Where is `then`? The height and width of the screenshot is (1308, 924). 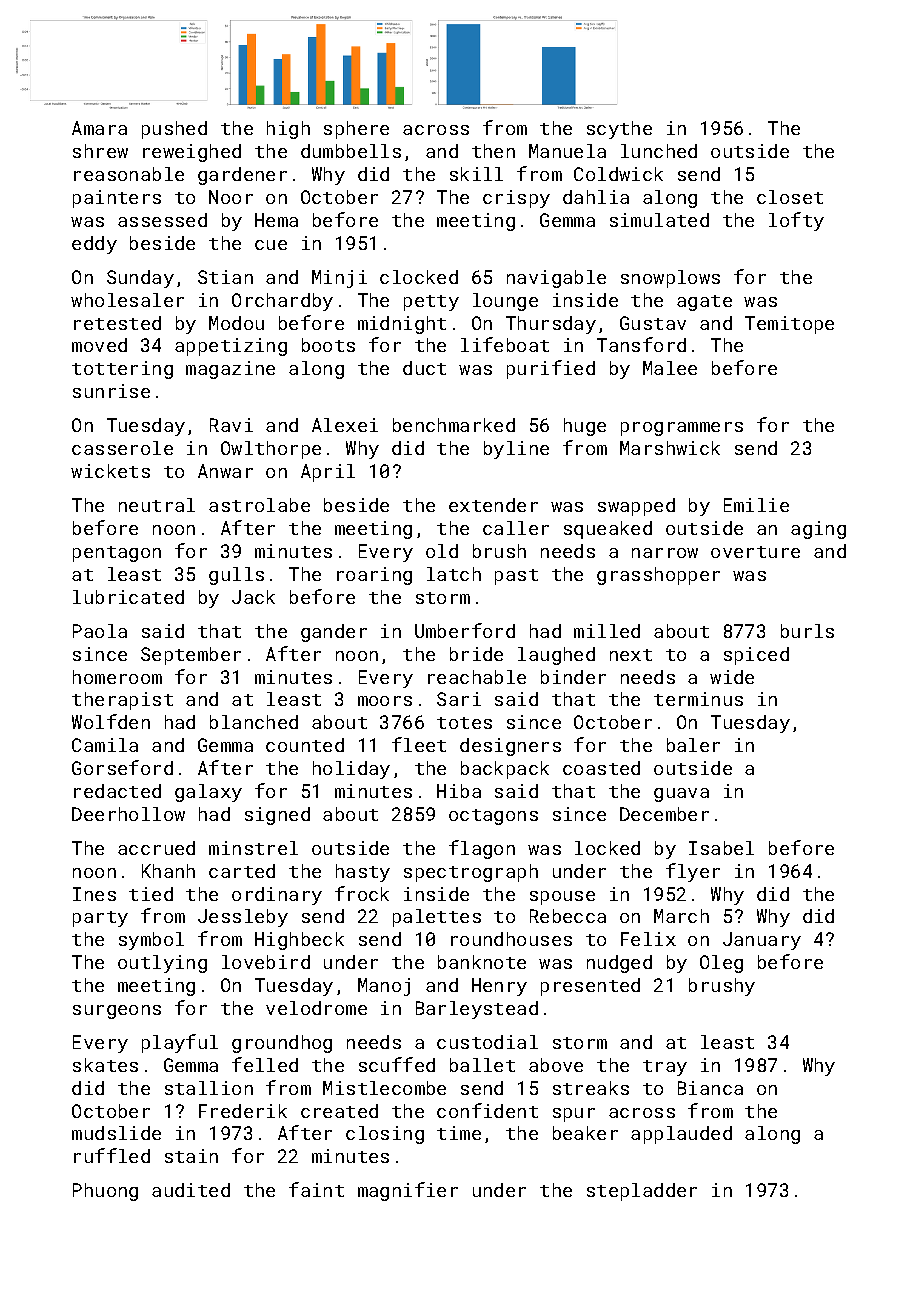
then is located at coordinates (493, 151).
